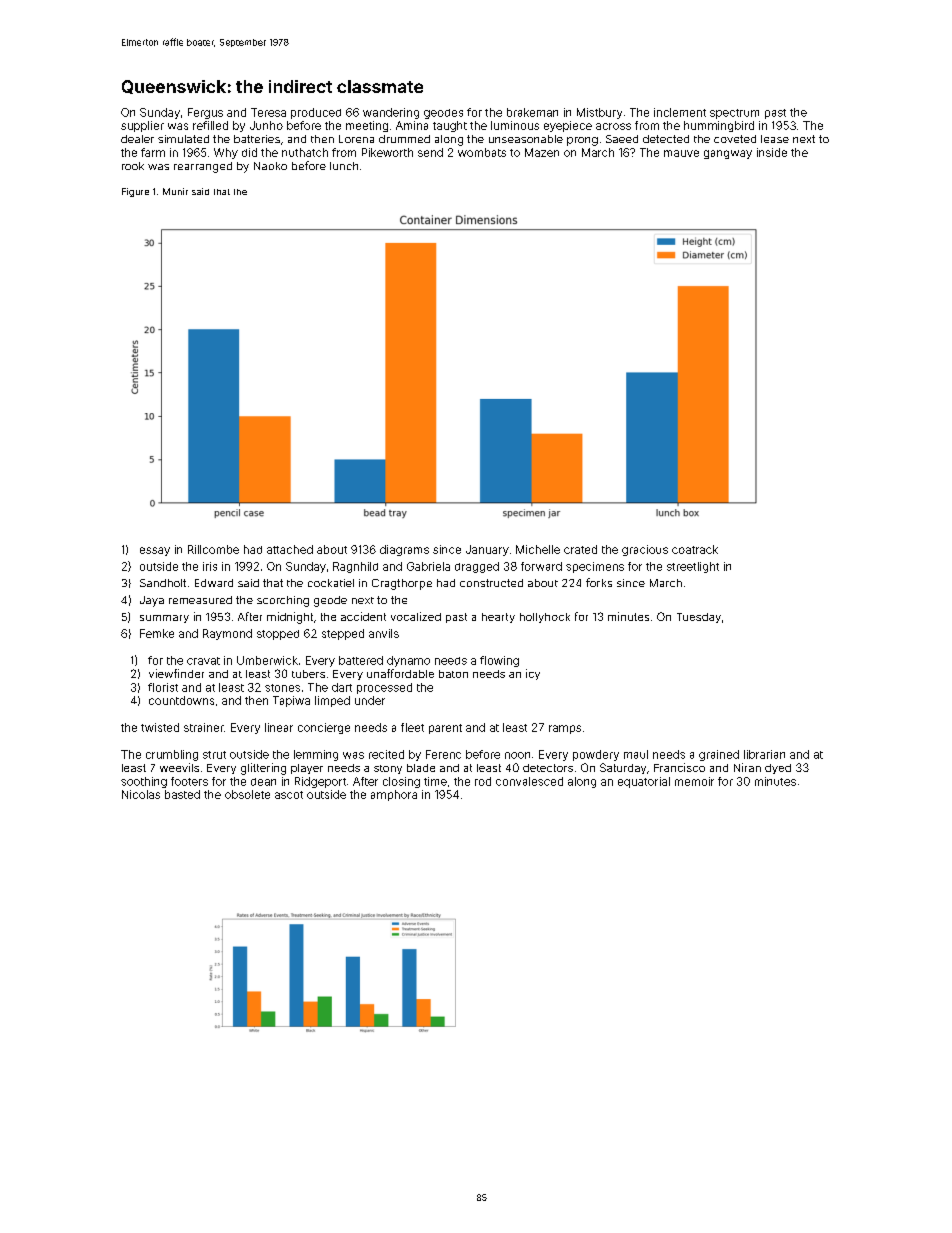  What do you see at coordinates (693, 567) in the image?
I see `streetlight` at bounding box center [693, 567].
